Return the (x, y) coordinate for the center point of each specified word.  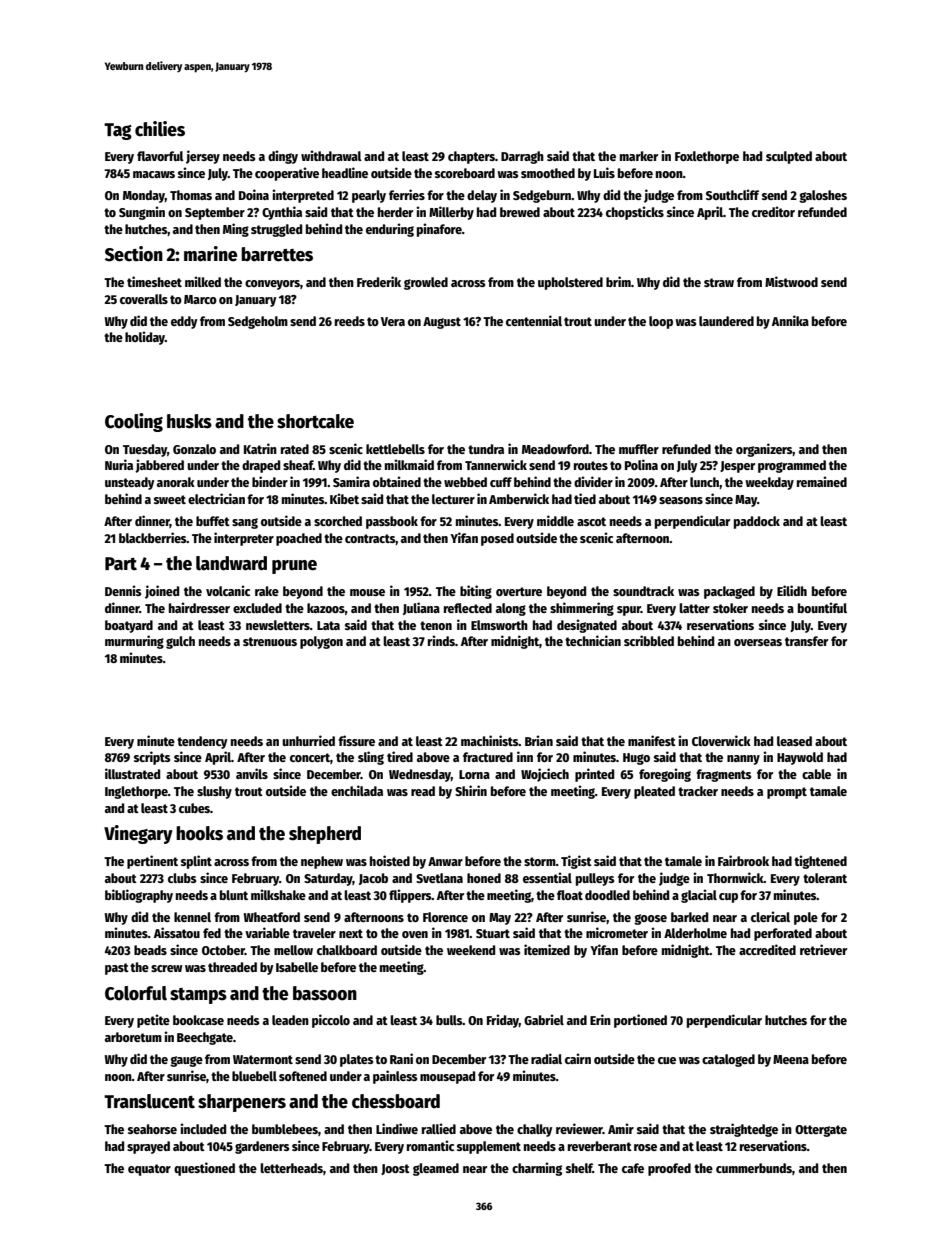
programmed (792, 466)
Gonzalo (194, 449)
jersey (203, 157)
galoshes (823, 196)
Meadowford (555, 449)
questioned (204, 1169)
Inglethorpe (136, 792)
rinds (441, 640)
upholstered (570, 283)
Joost (395, 1169)
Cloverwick (721, 740)
